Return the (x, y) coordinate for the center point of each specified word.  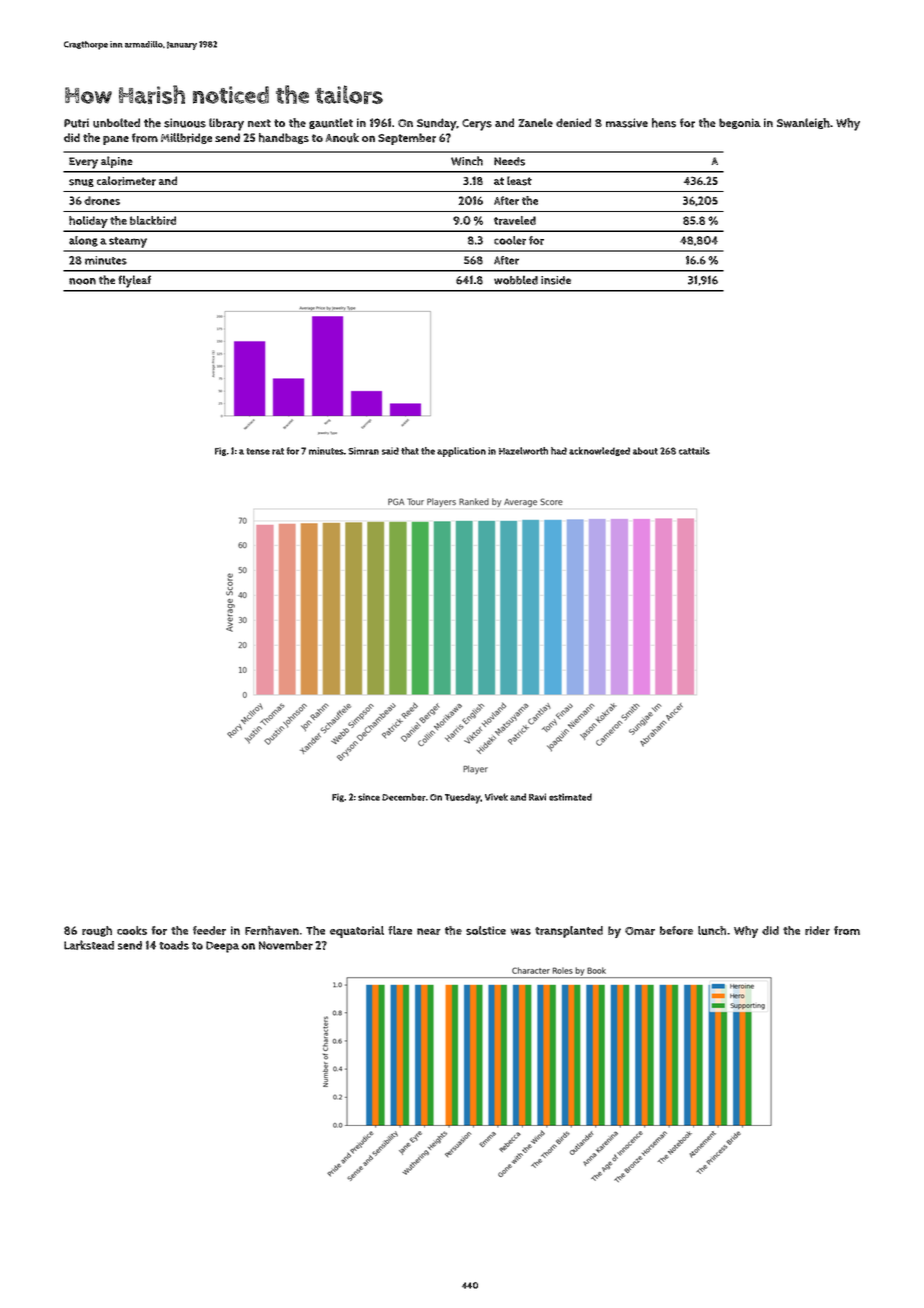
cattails (694, 451)
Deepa (222, 947)
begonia (740, 123)
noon (82, 281)
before (676, 930)
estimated (570, 797)
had (559, 451)
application (461, 452)
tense (258, 451)
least (519, 181)
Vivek (496, 797)
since (369, 797)
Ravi (537, 797)
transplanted (569, 932)
